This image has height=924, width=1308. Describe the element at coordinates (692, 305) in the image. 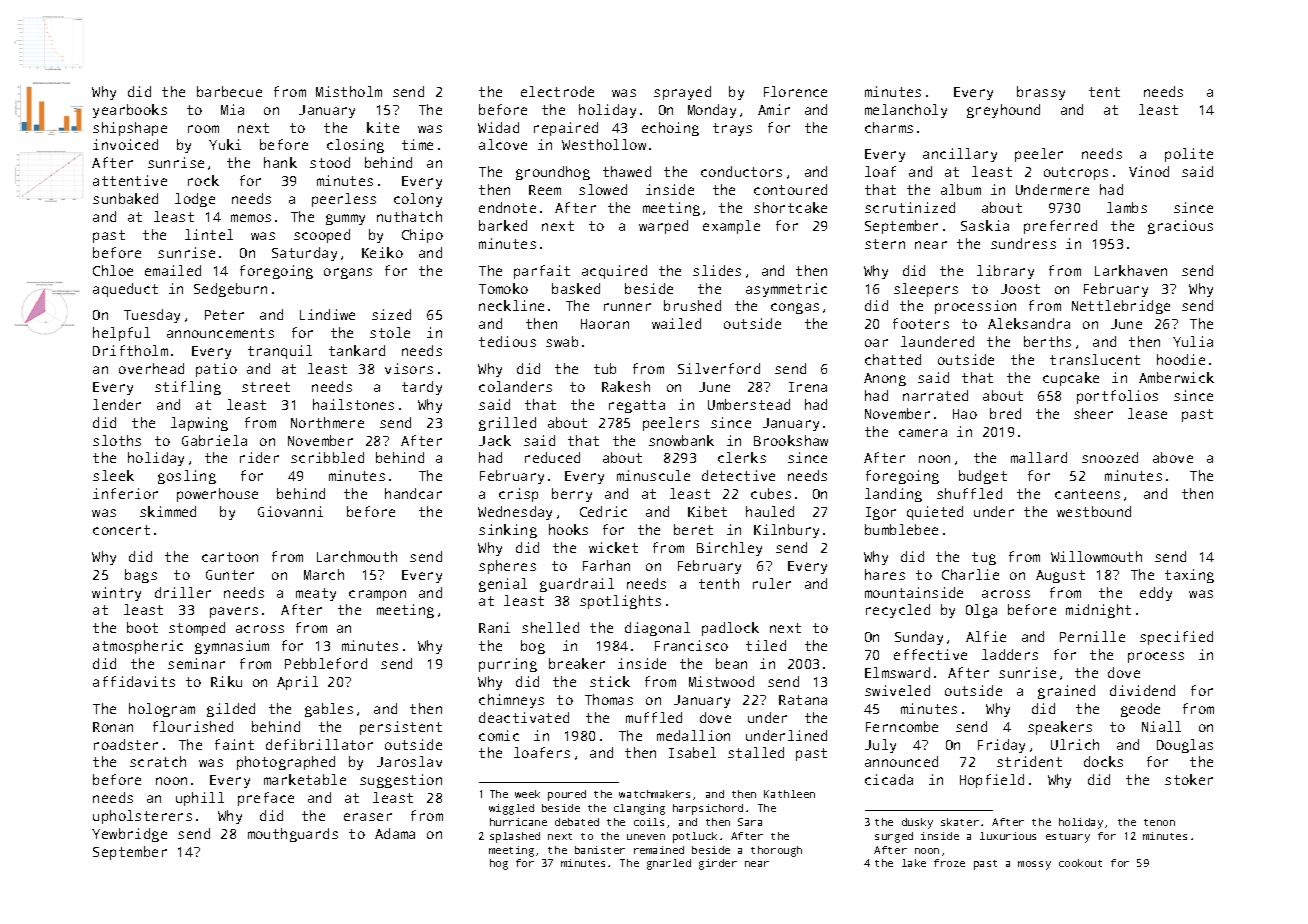

I see `brushed` at that location.
